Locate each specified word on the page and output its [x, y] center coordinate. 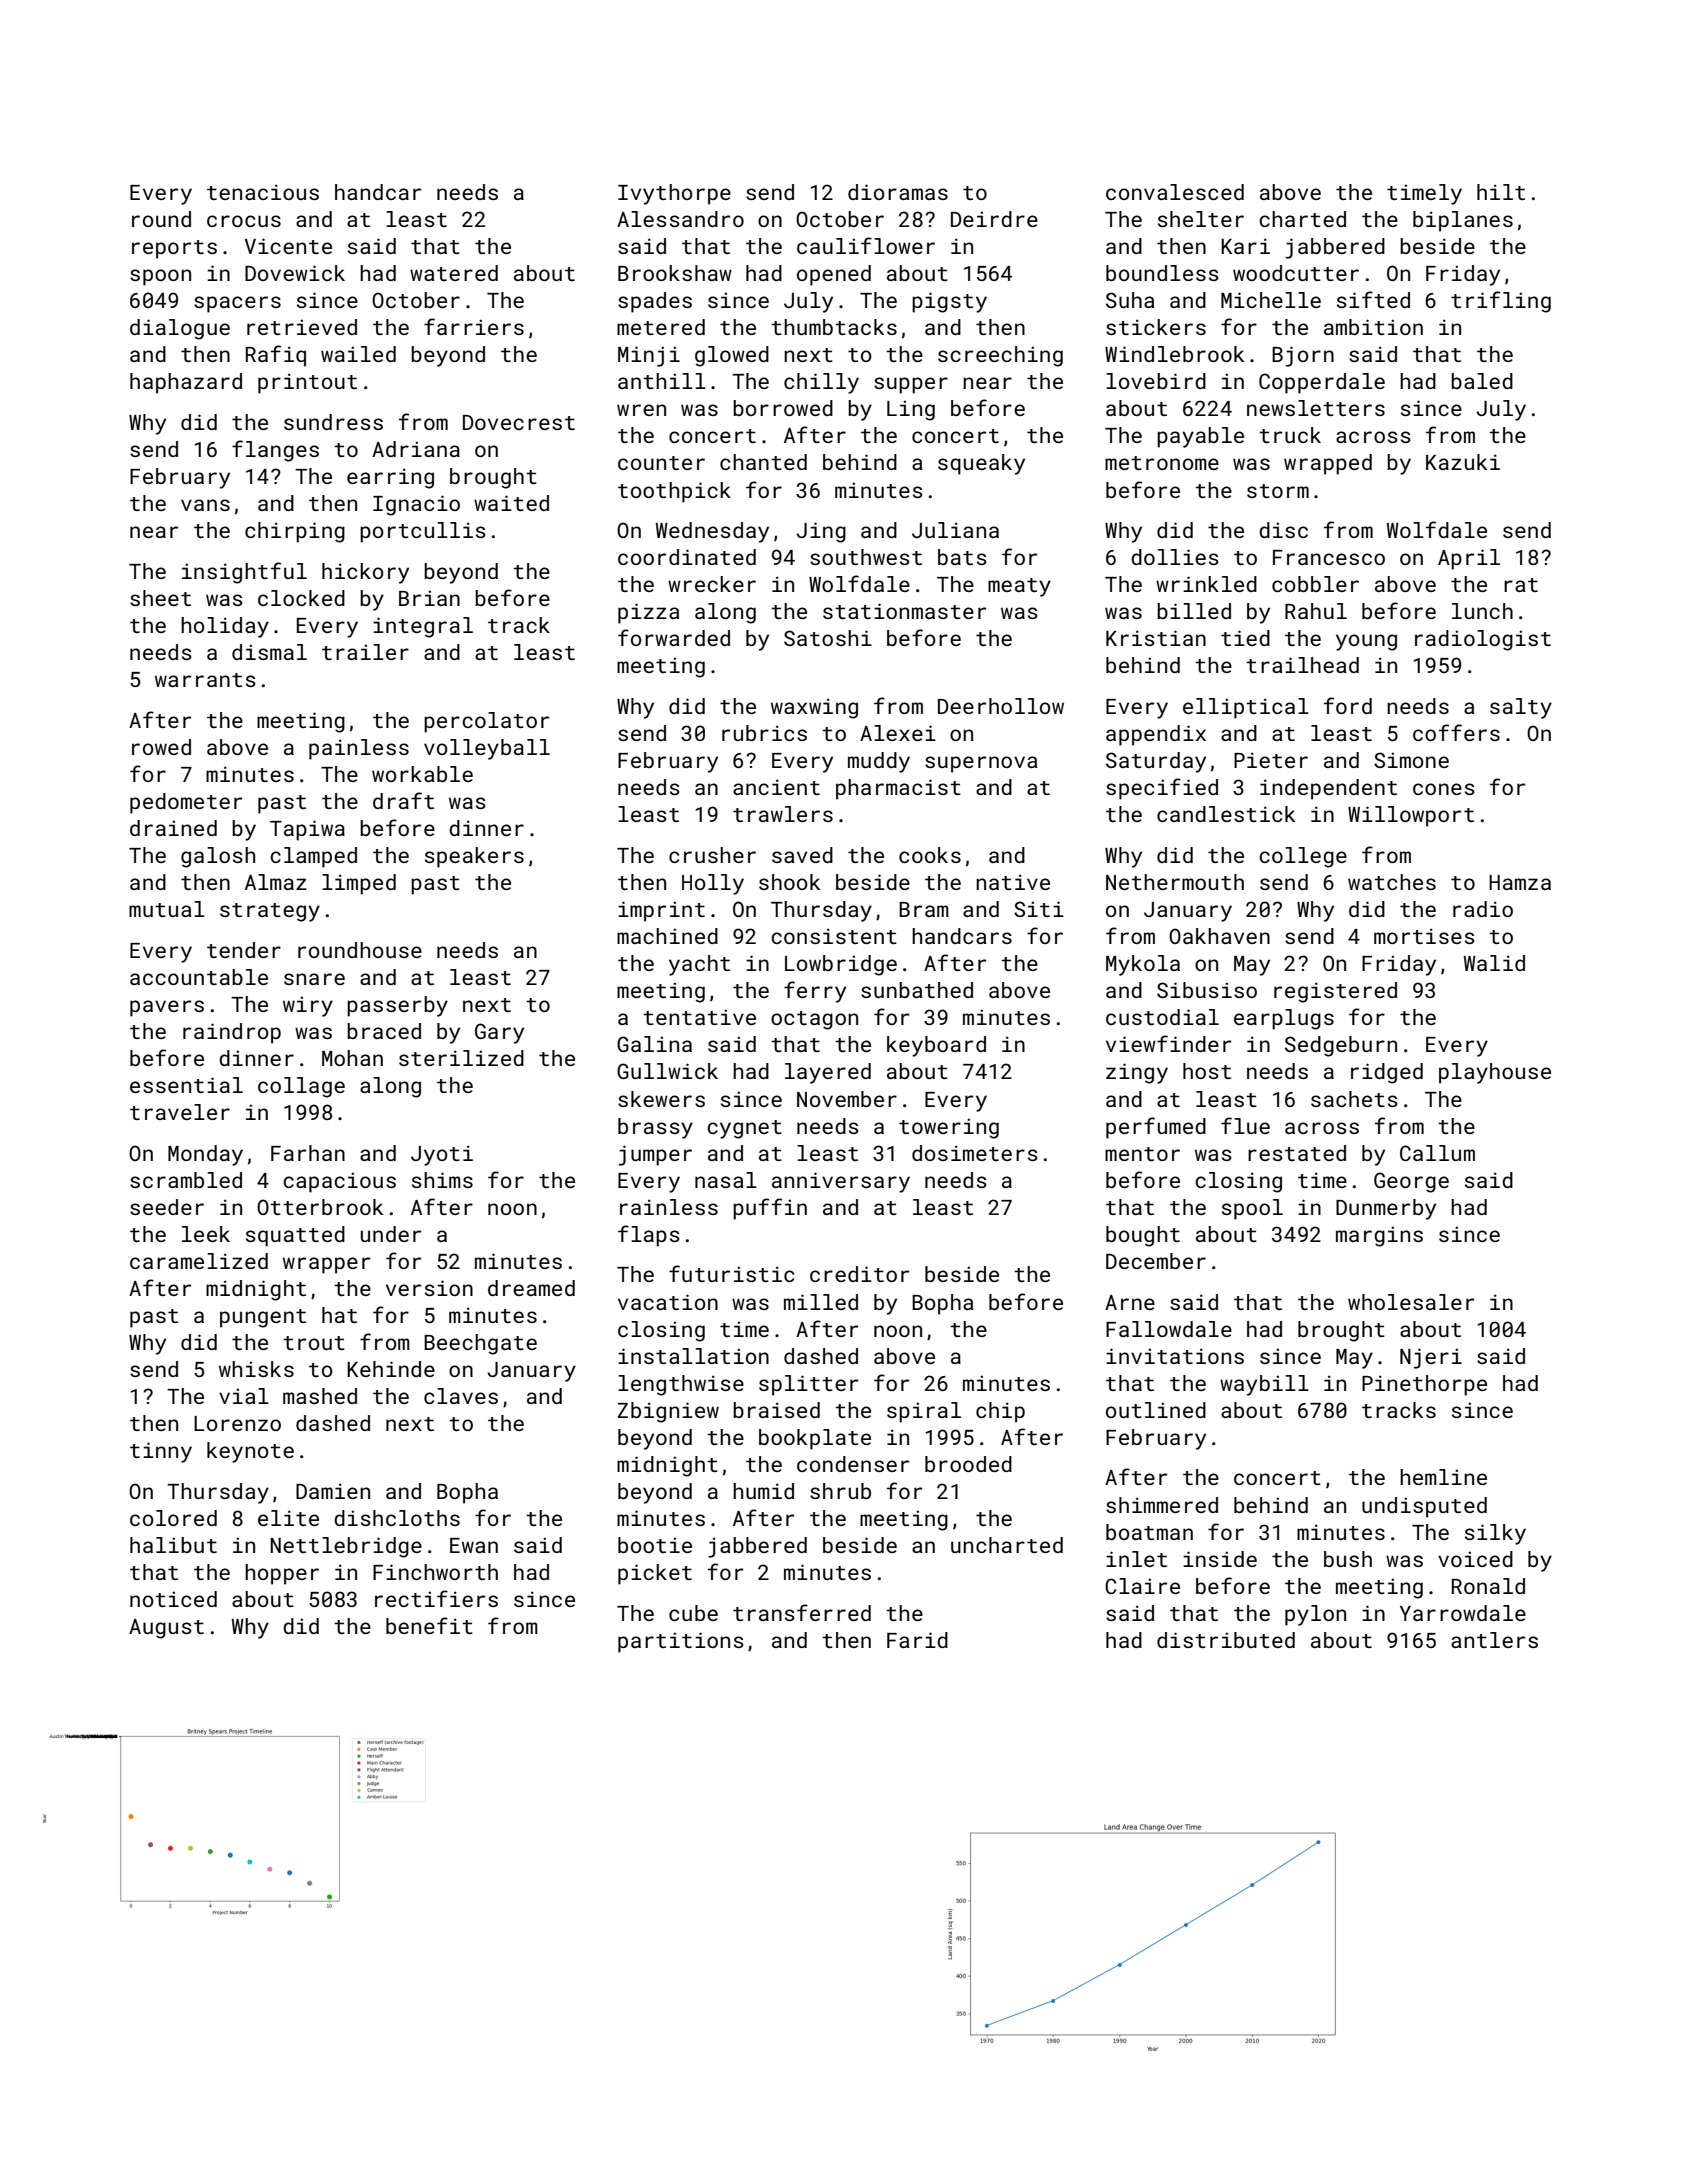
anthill [662, 381]
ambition [1373, 327]
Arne [1130, 1302]
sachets [1354, 1099]
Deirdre [994, 219]
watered [454, 273]
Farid [917, 1640]
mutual [167, 909]
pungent [263, 1318]
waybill [1264, 1385]
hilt [1501, 192]
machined [667, 936]
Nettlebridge [346, 1547]
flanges [275, 451]
